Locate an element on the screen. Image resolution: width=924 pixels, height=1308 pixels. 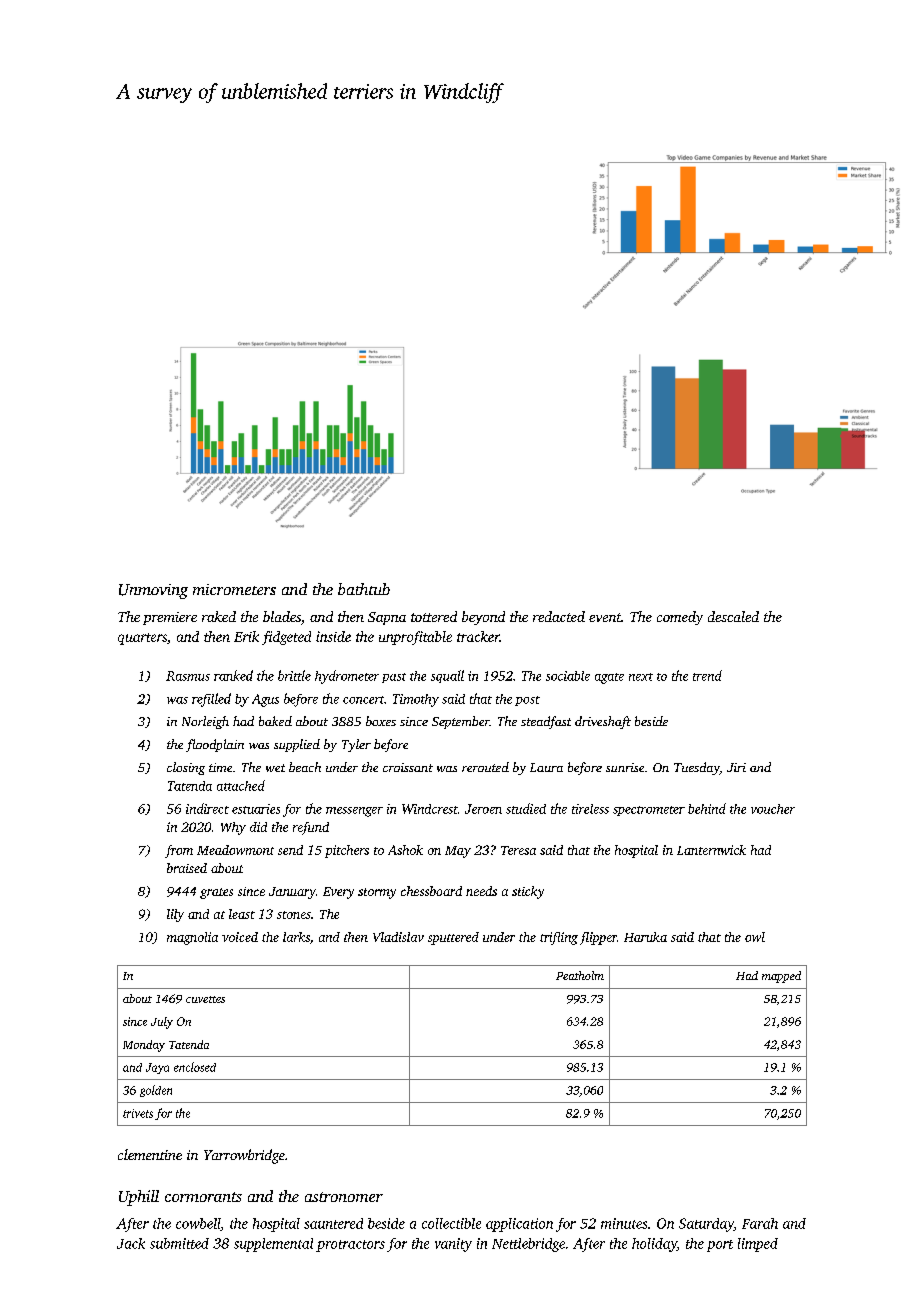
enclosed is located at coordinates (195, 1067).
